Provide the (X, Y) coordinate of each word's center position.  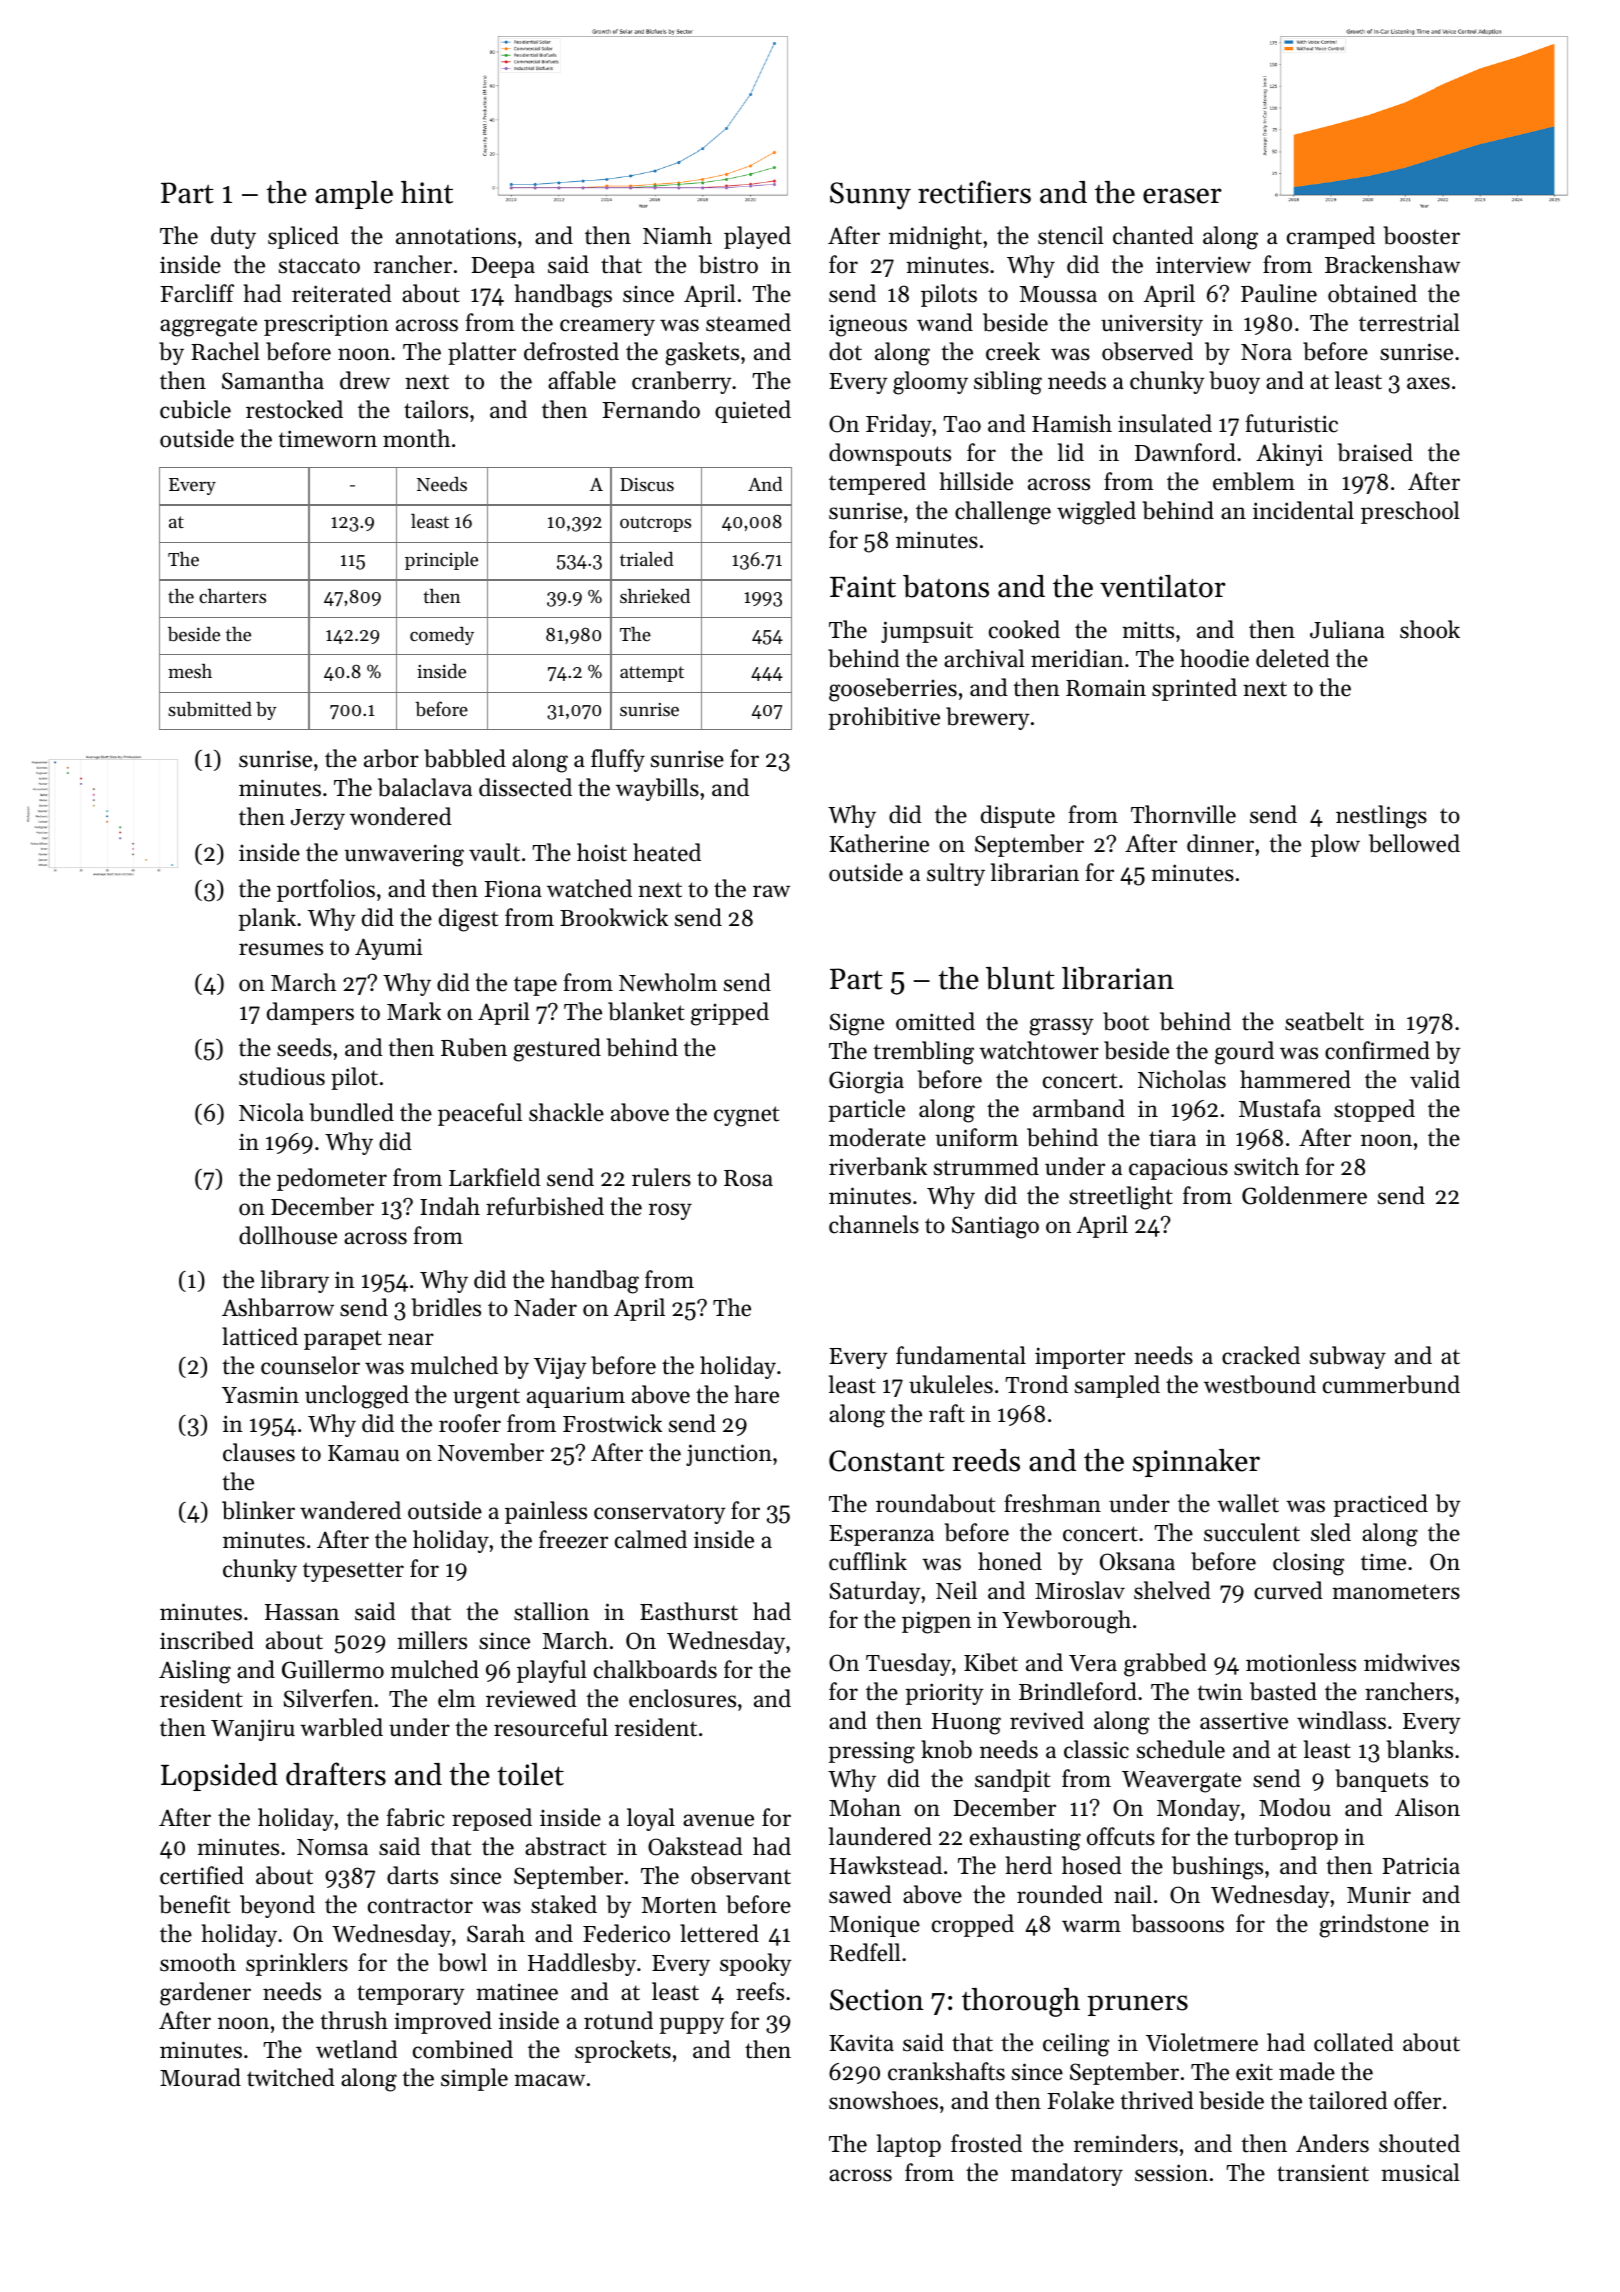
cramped (1331, 237)
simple (474, 2079)
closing (1309, 1564)
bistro (728, 264)
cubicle (195, 409)
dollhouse (288, 1235)
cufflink (868, 1561)
